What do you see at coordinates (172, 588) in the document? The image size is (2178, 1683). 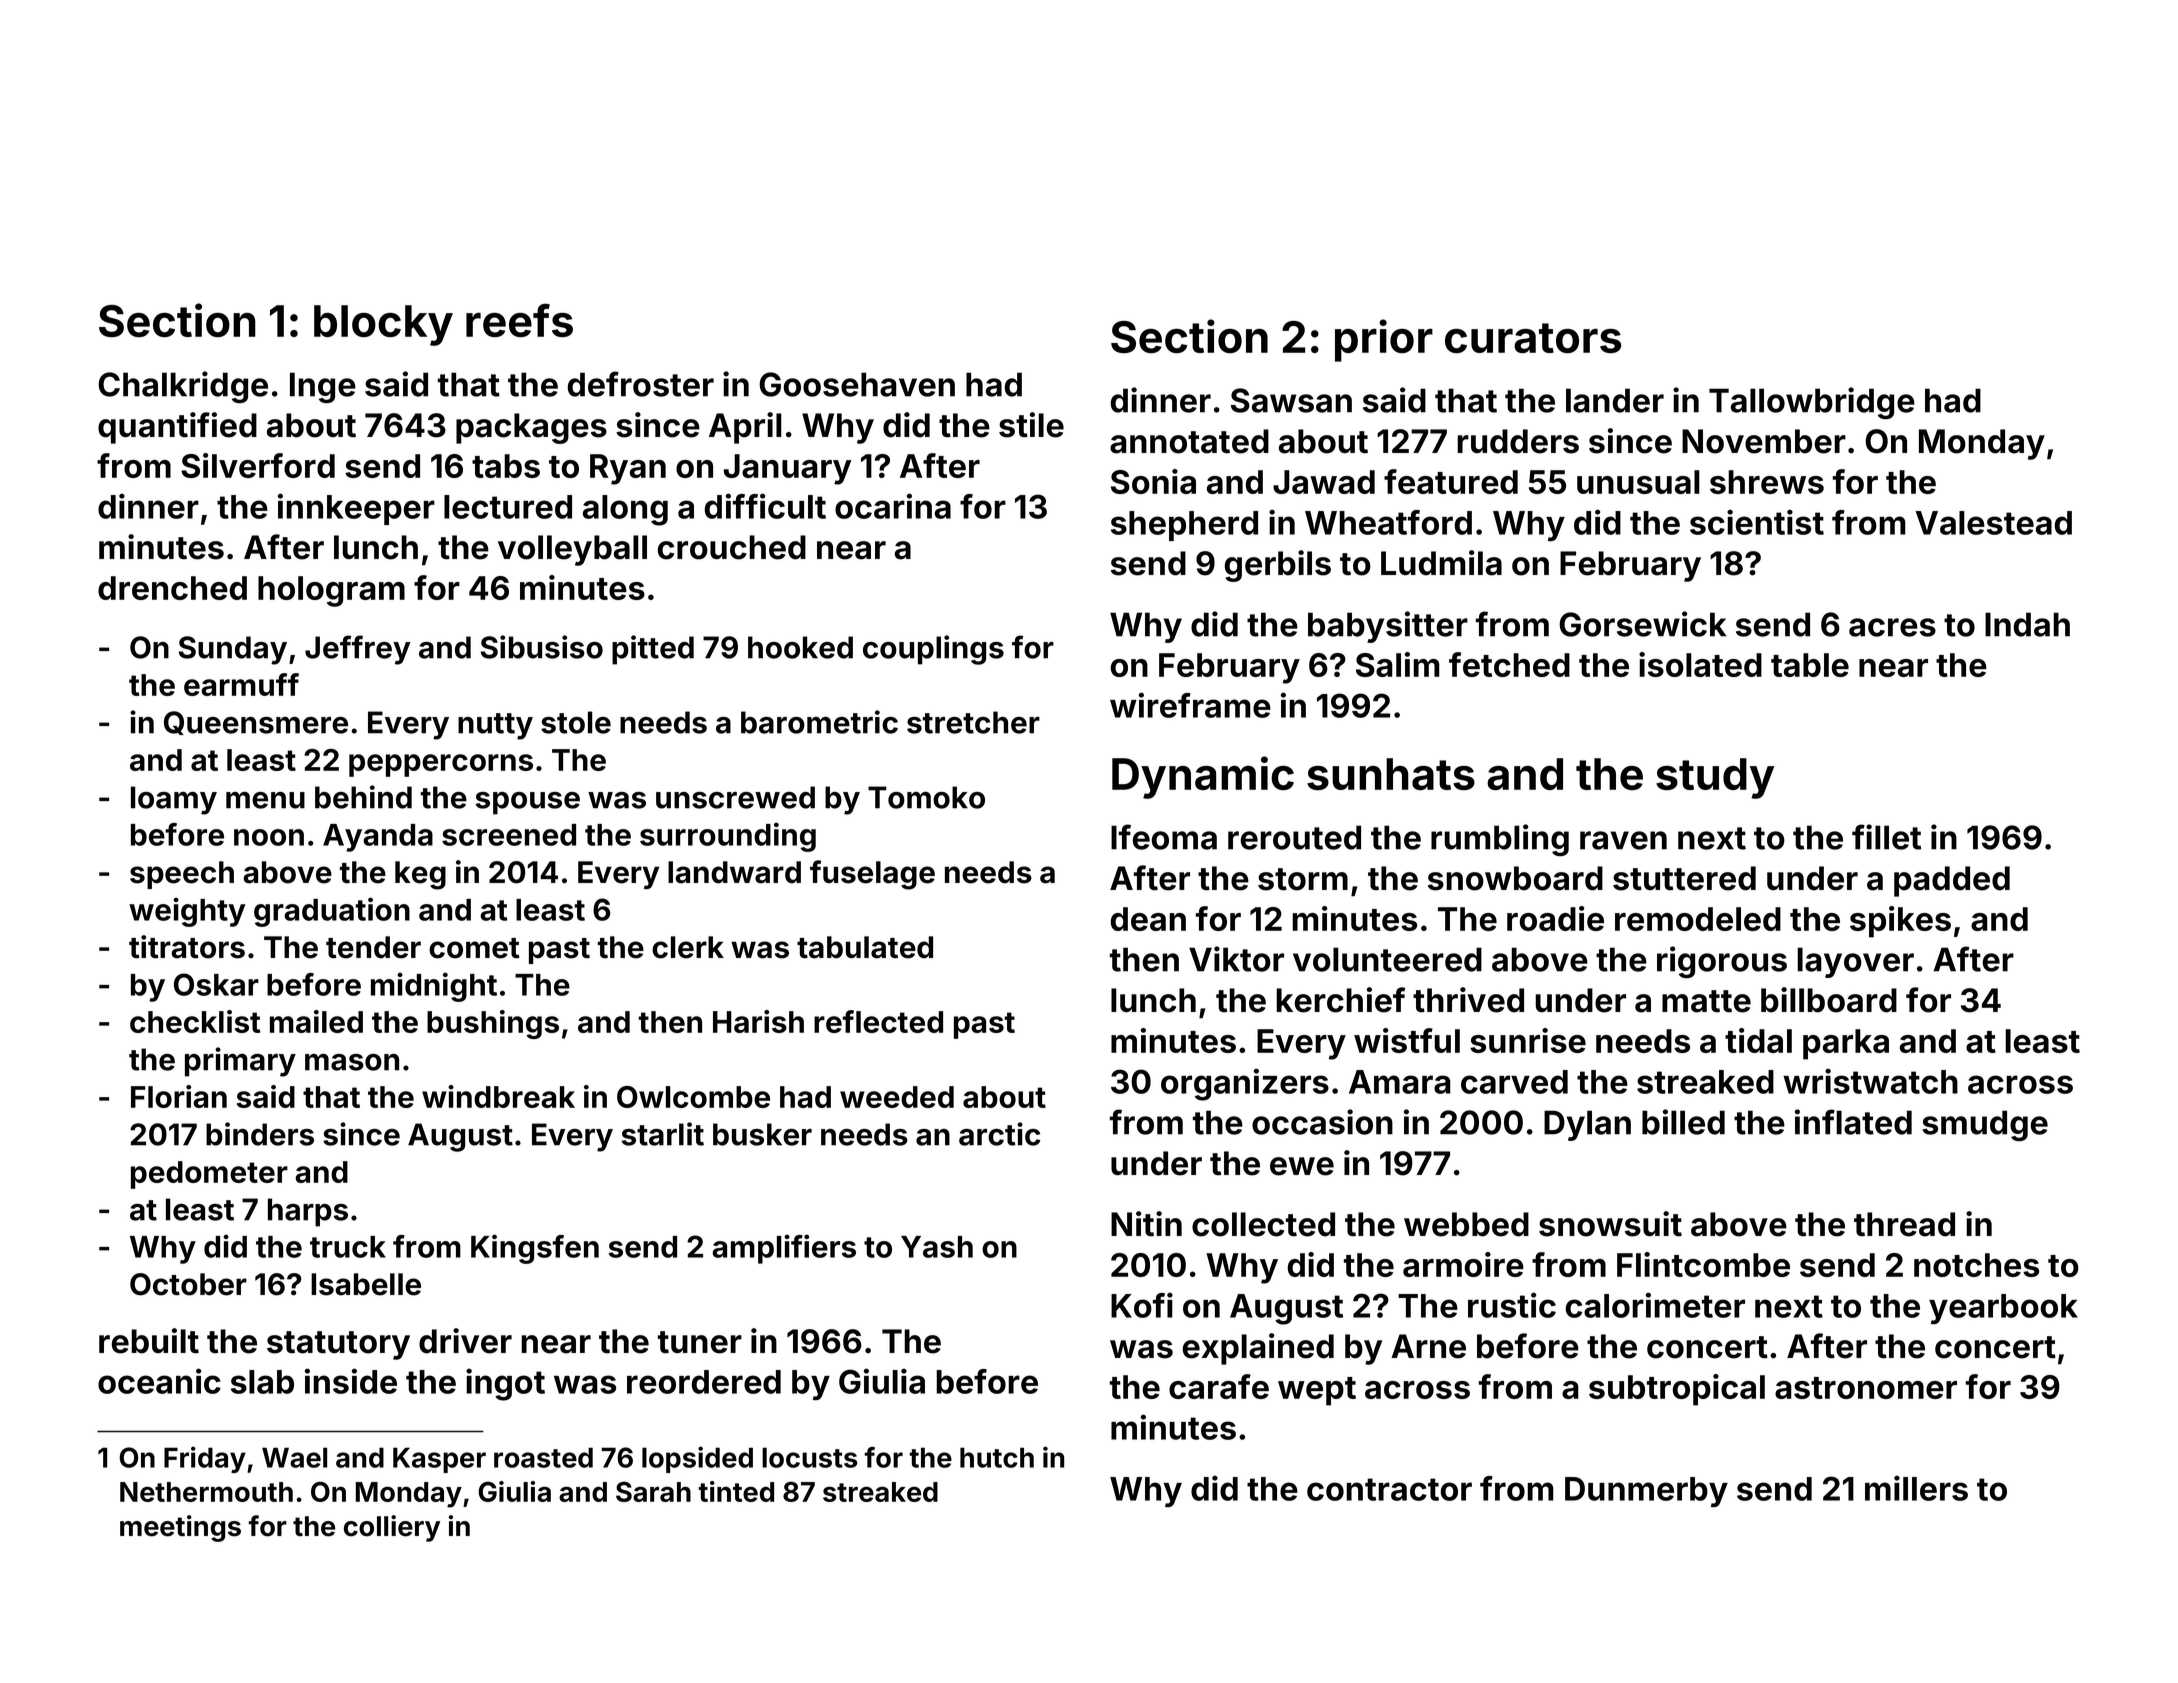 I see `drenched` at bounding box center [172, 588].
